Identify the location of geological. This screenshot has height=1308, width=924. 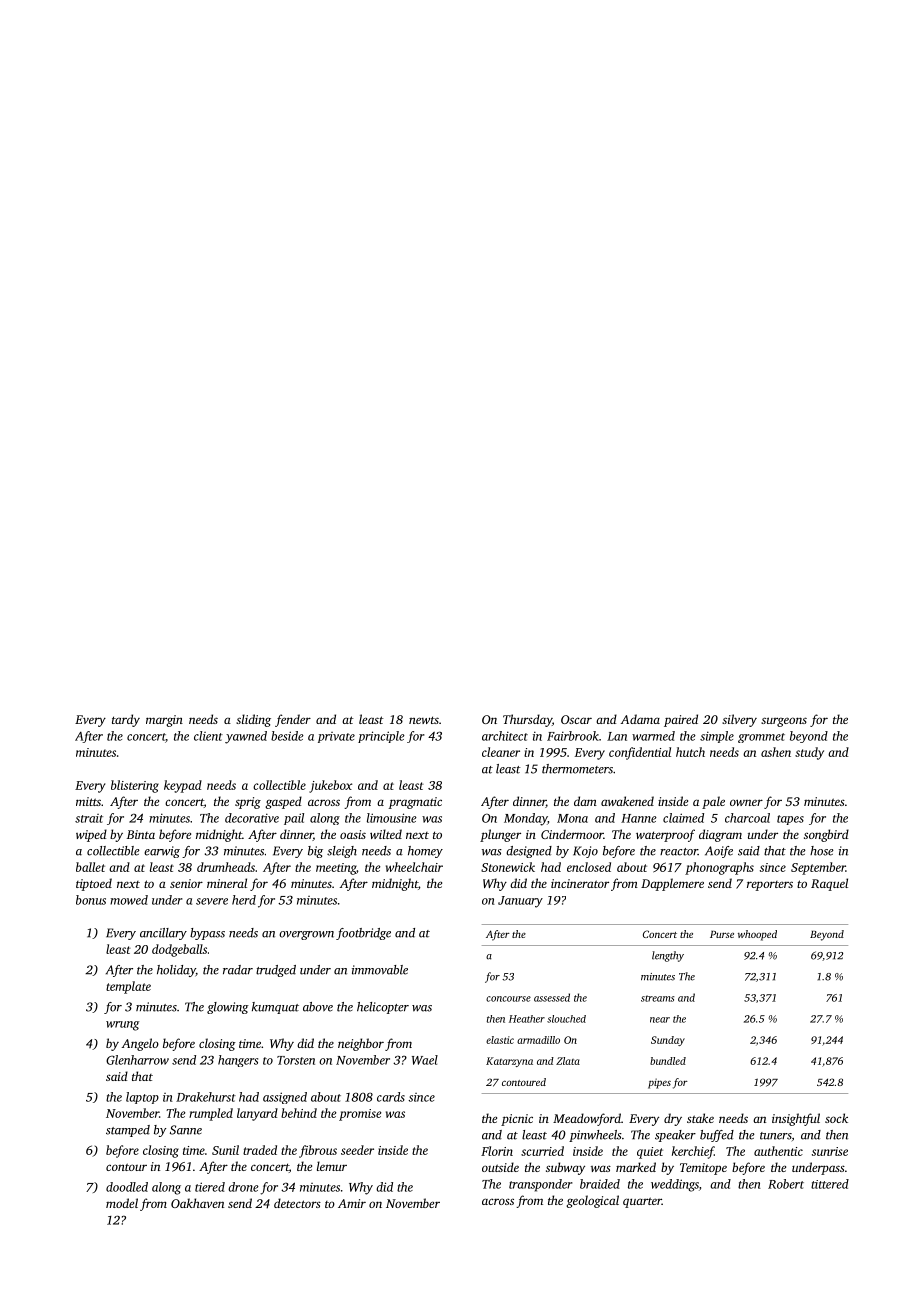
(592, 1201).
